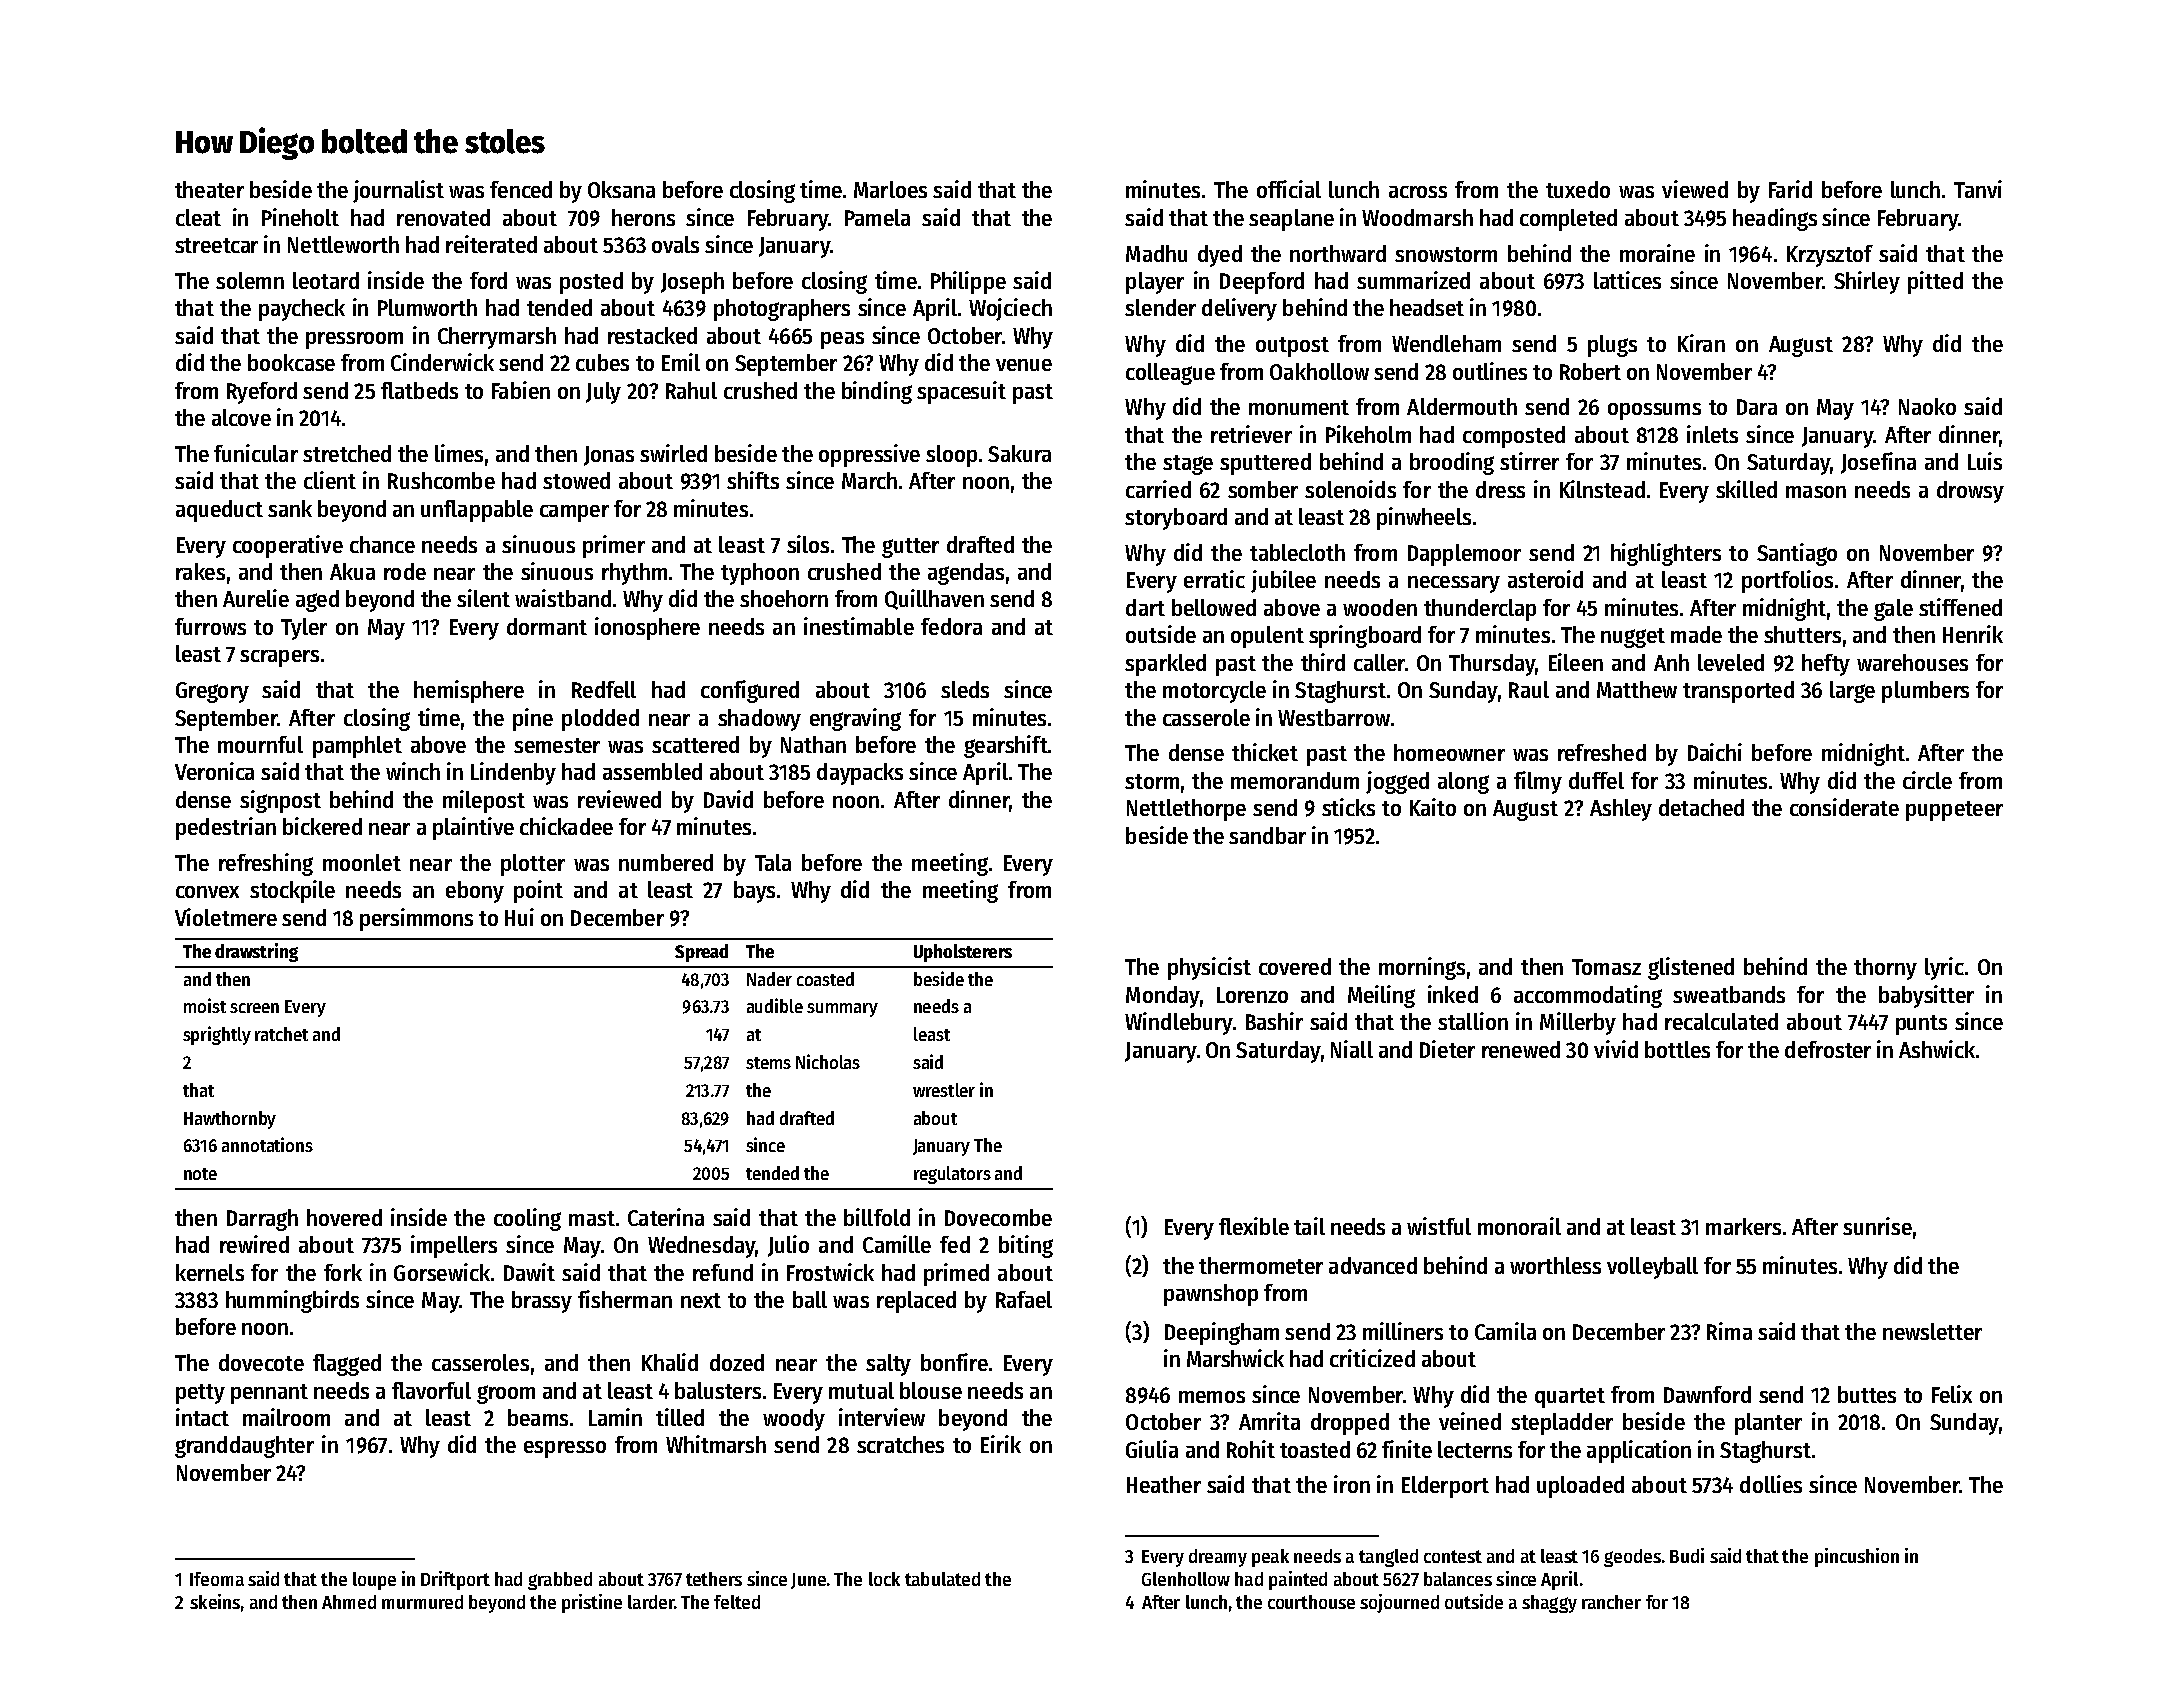 This page has width=2178, height=1683. What do you see at coordinates (209, 189) in the page?
I see `theater` at bounding box center [209, 189].
